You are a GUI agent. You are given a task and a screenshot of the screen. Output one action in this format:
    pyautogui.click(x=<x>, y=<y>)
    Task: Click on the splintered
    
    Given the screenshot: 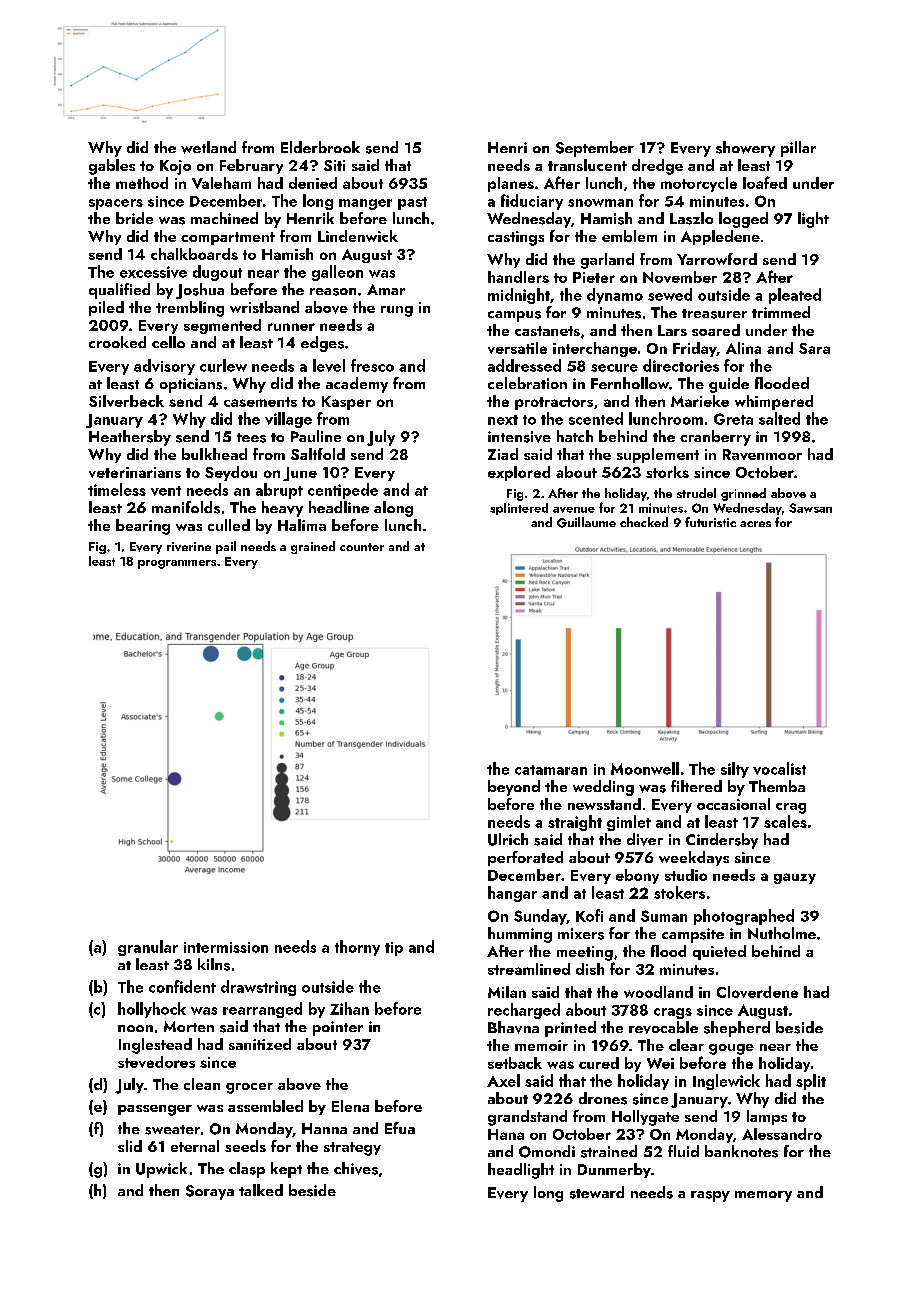 What is the action you would take?
    pyautogui.click(x=519, y=509)
